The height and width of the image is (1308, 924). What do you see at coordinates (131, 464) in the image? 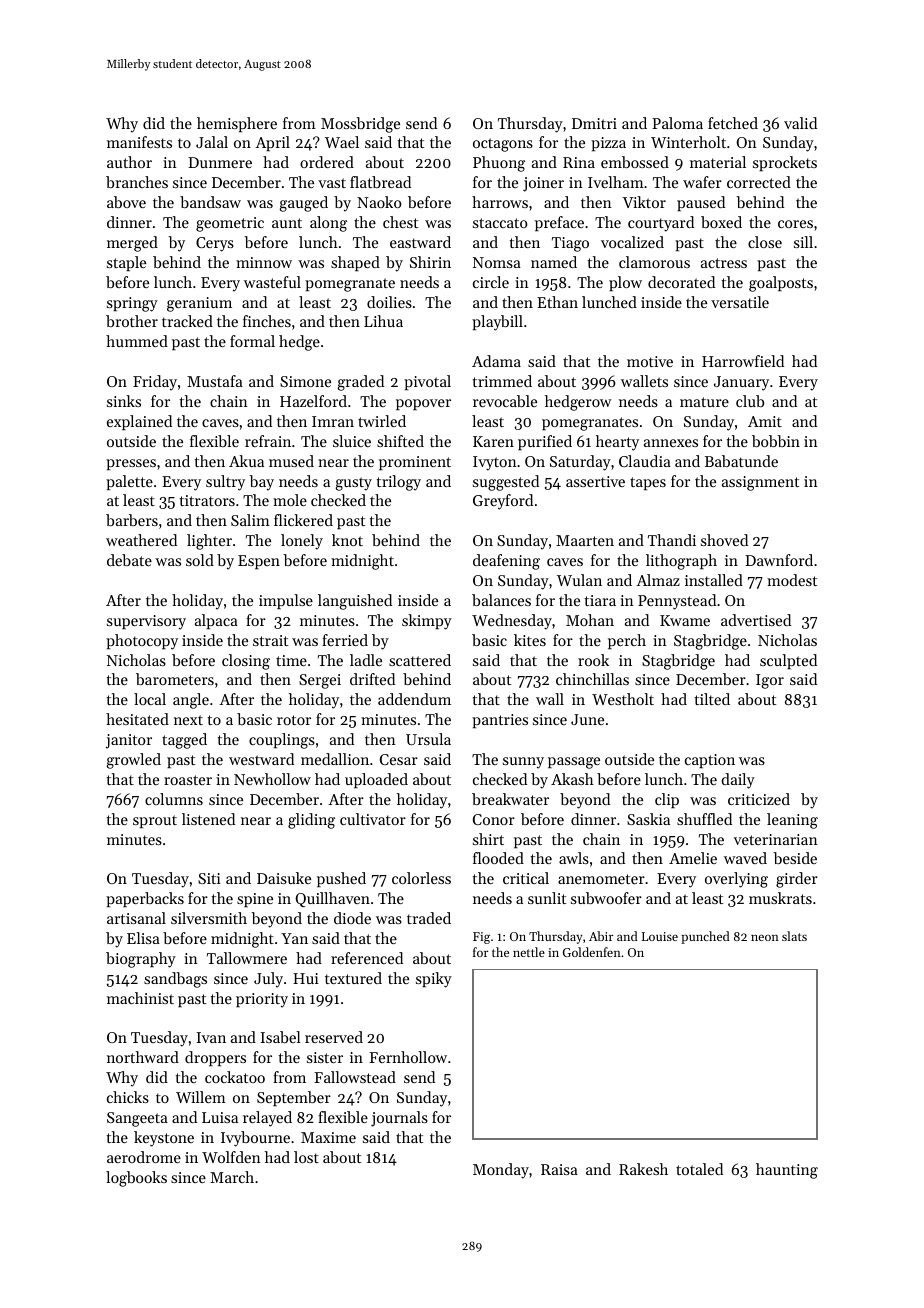
I see `presses` at bounding box center [131, 464].
